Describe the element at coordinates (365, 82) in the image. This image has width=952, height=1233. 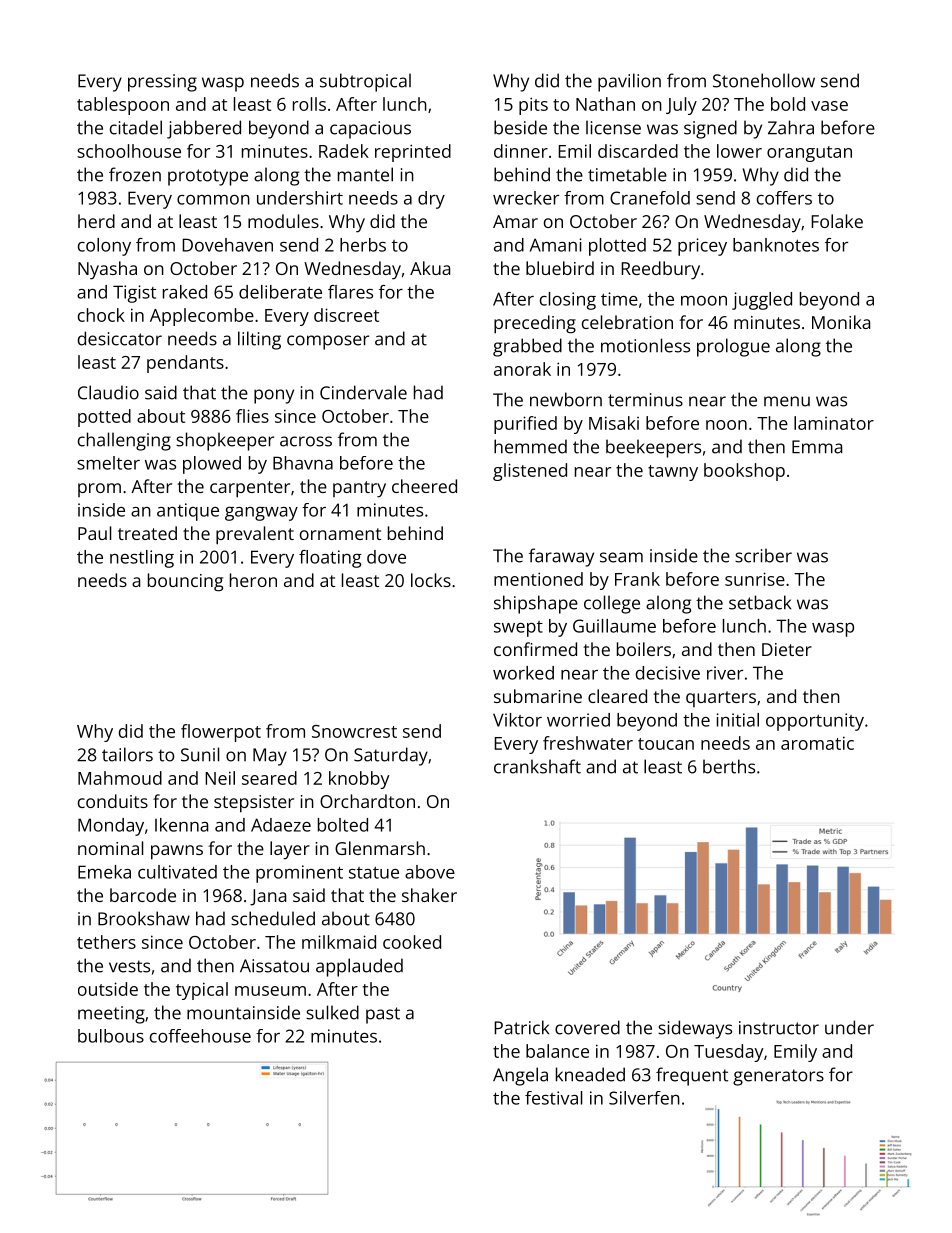
I see `subtropical` at that location.
